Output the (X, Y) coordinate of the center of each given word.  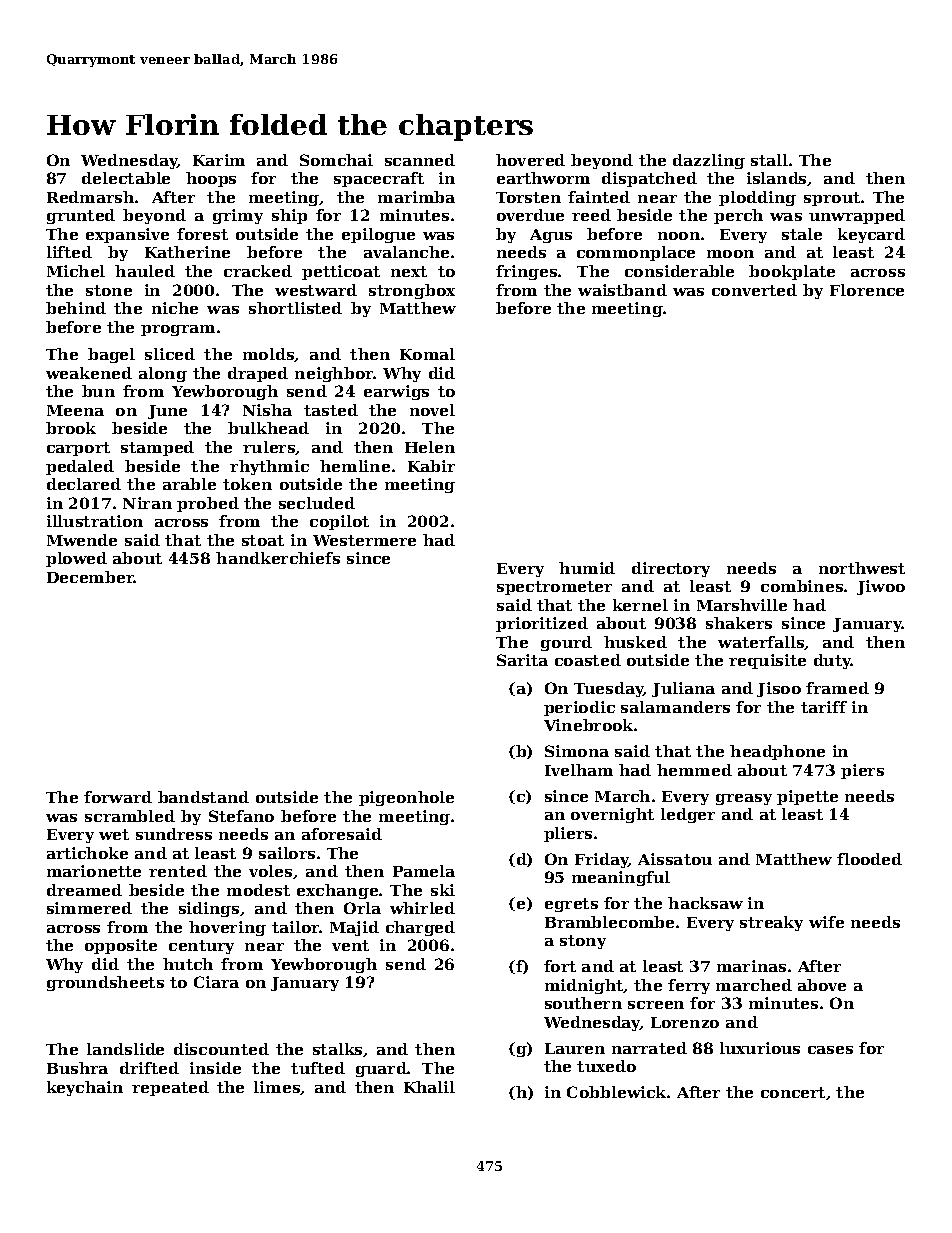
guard (381, 1069)
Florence (867, 290)
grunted (81, 216)
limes (277, 1088)
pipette (807, 797)
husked (635, 642)
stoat (263, 540)
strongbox (412, 291)
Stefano (241, 816)
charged (420, 928)
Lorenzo (685, 1022)
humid (587, 568)
